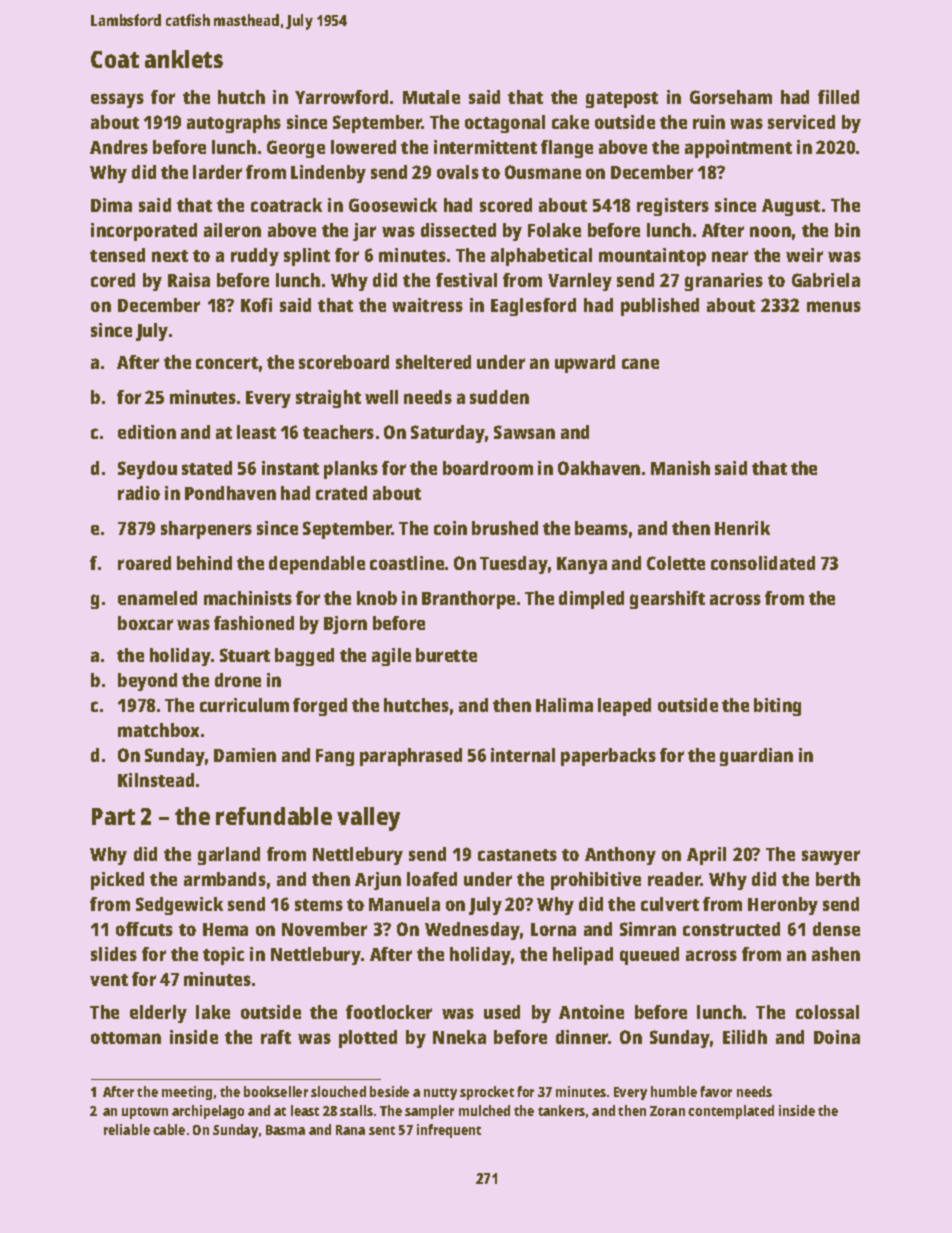  I want to click on autographs, so click(234, 124).
